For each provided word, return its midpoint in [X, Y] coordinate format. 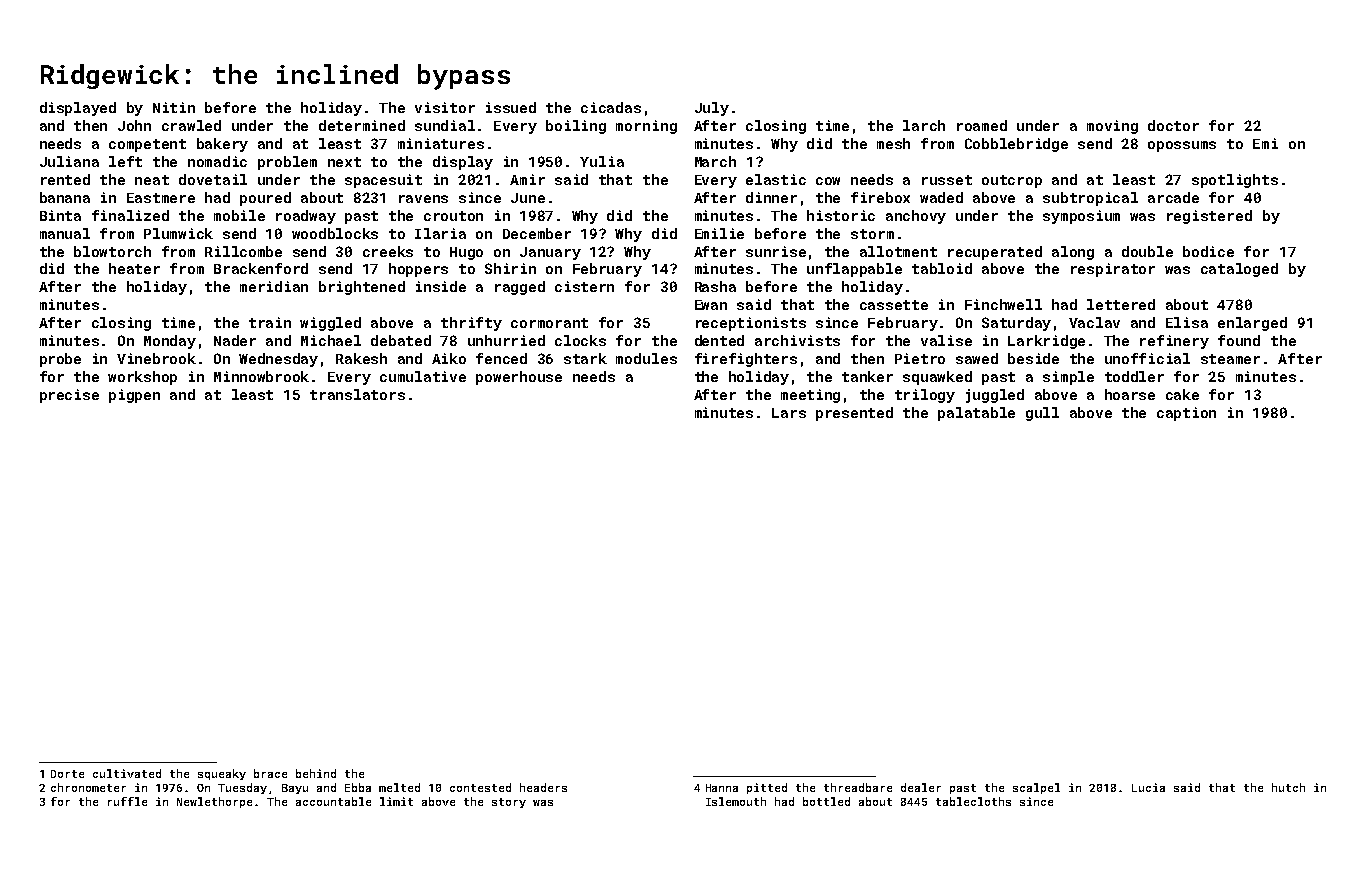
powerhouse [519, 378]
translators [357, 394]
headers [543, 787]
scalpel [1036, 788]
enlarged [1252, 324]
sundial [445, 125]
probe [60, 360]
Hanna [722, 788]
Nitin [174, 107]
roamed [982, 125]
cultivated [127, 773]
